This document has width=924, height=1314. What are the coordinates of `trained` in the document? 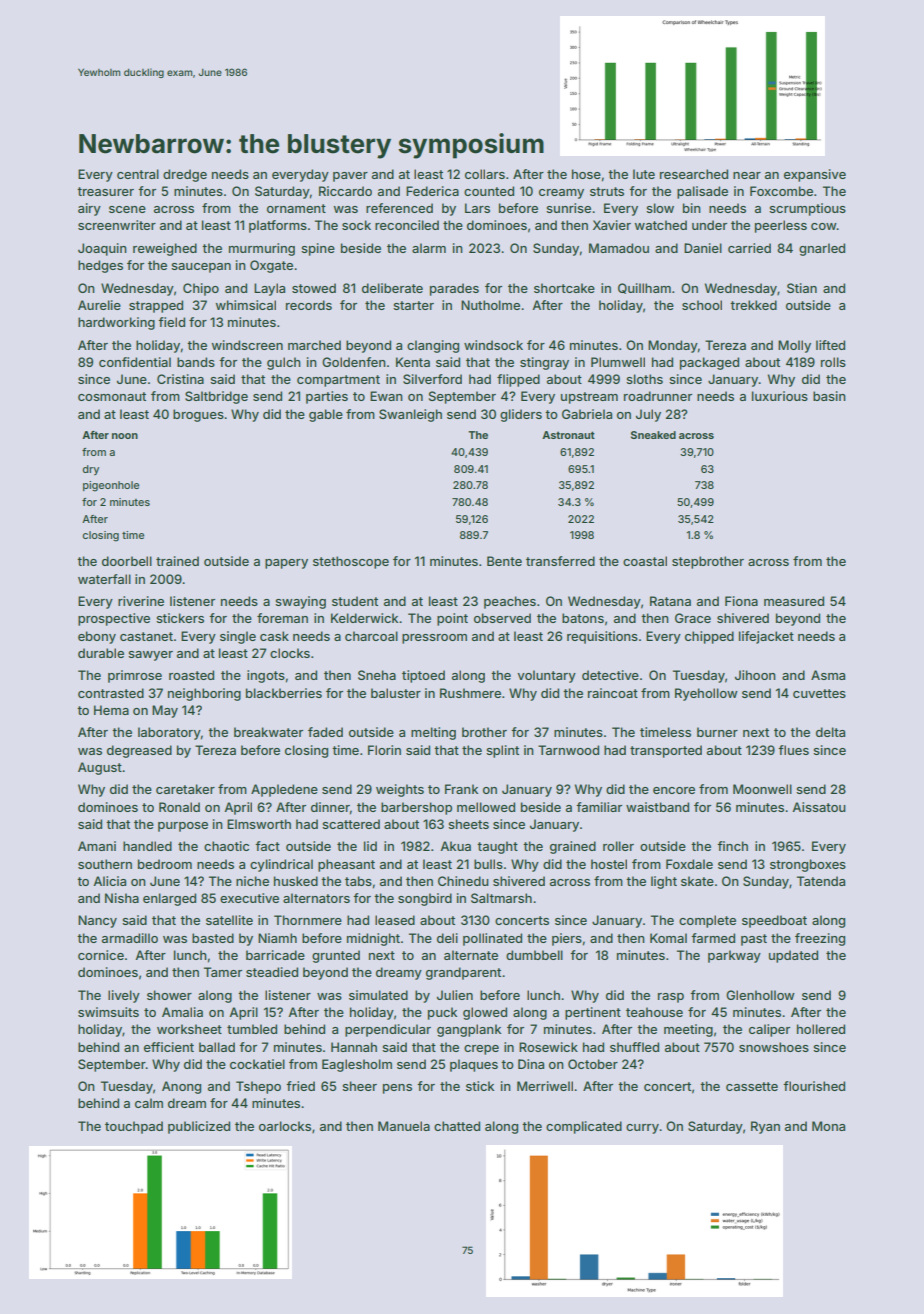 It's located at (177, 561).
